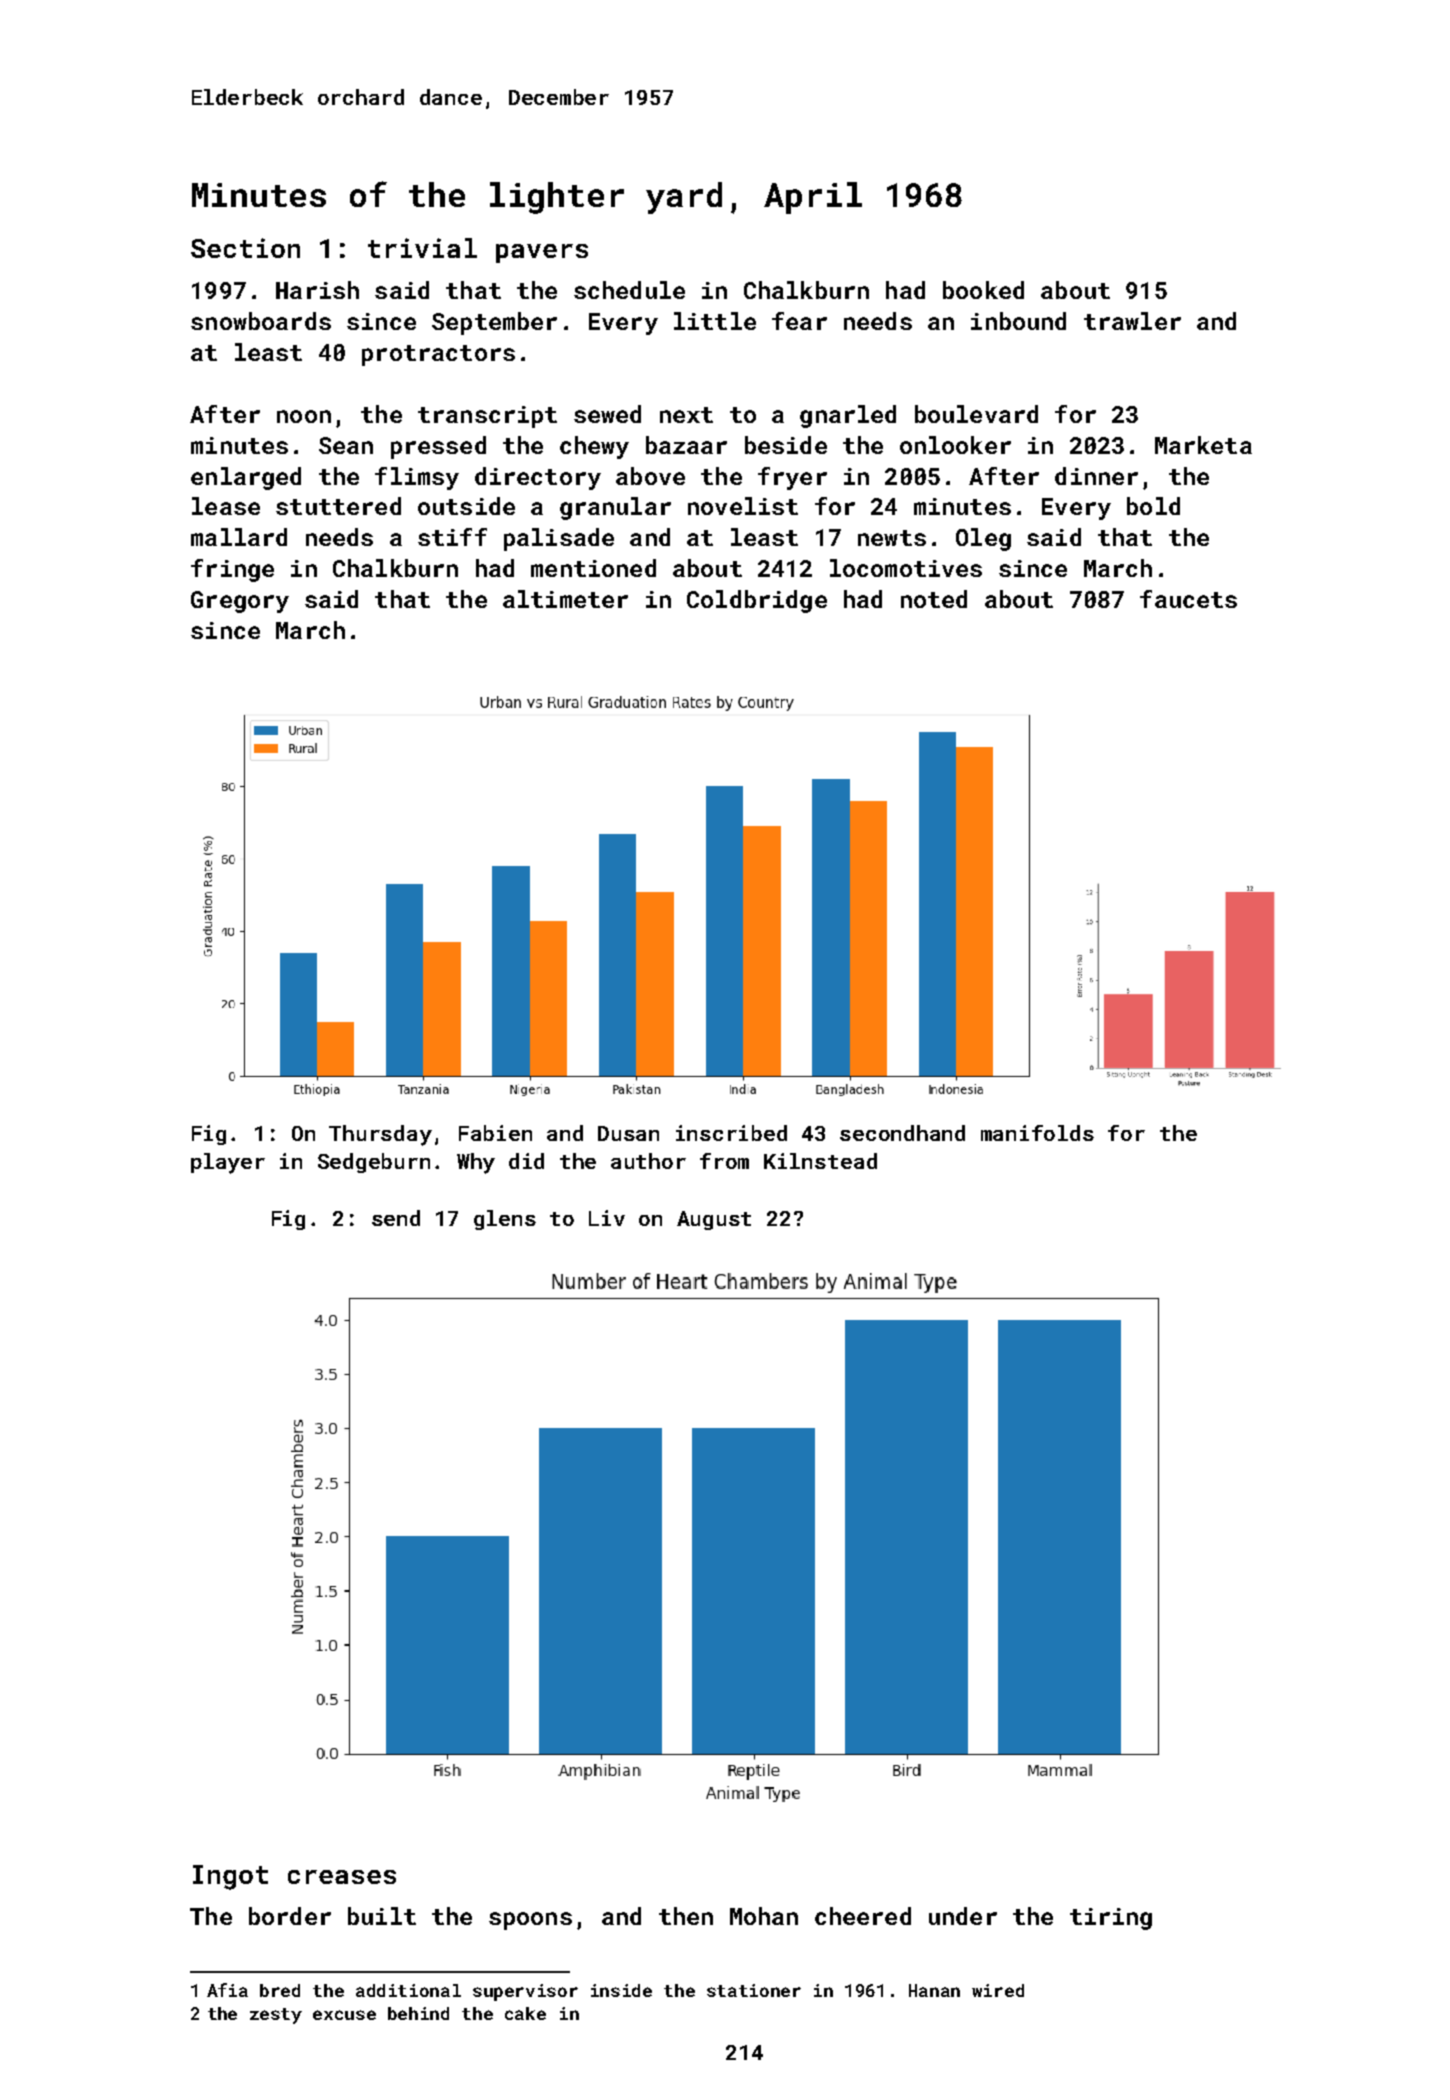  Describe the element at coordinates (757, 601) in the screenshot. I see `Coldbridge` at that location.
